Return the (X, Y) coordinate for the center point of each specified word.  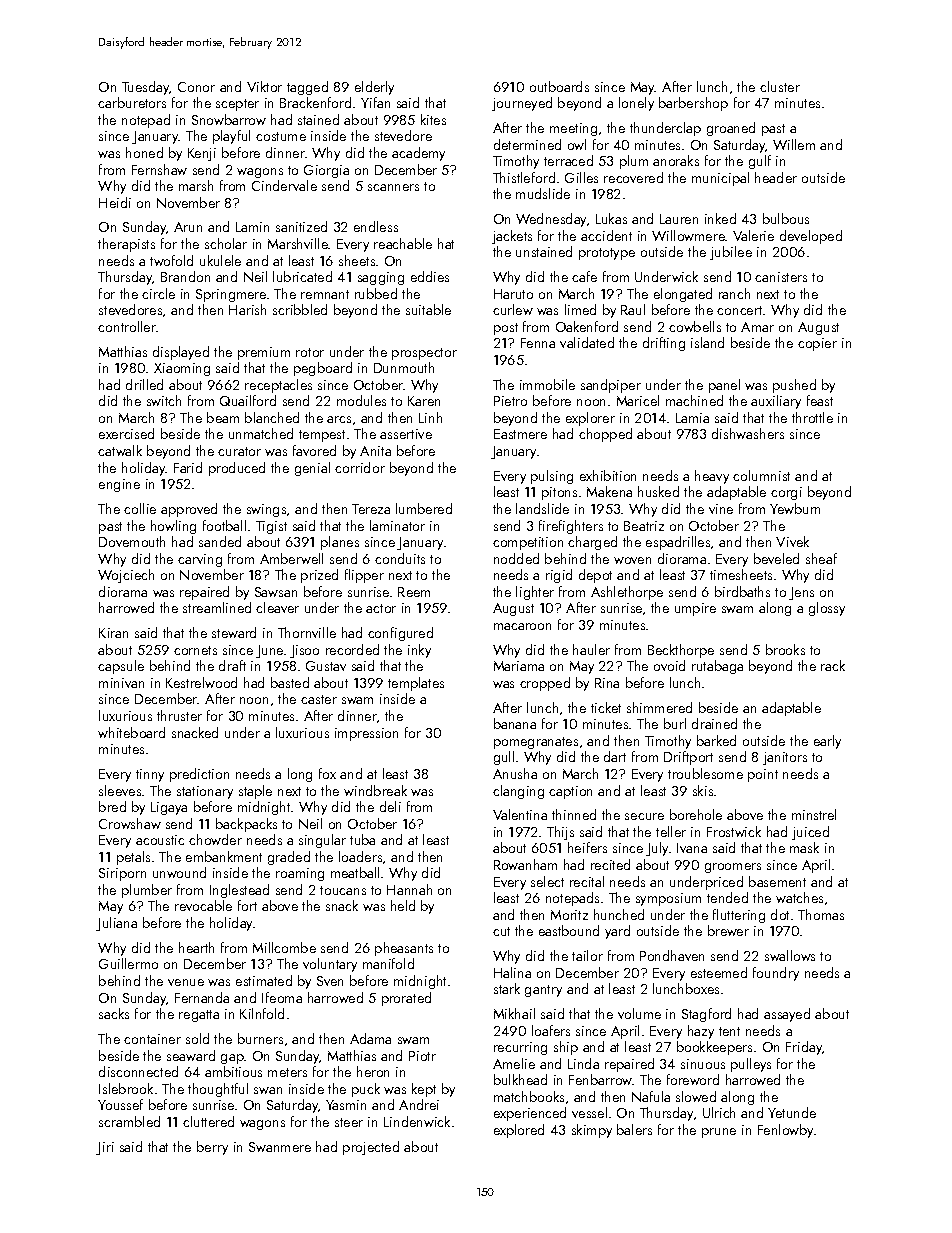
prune (719, 1133)
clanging (518, 792)
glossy (827, 609)
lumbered (424, 508)
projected (371, 1148)
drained (714, 723)
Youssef (120, 1104)
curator (239, 451)
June (269, 651)
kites (433, 119)
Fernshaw (159, 169)
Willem (794, 144)
